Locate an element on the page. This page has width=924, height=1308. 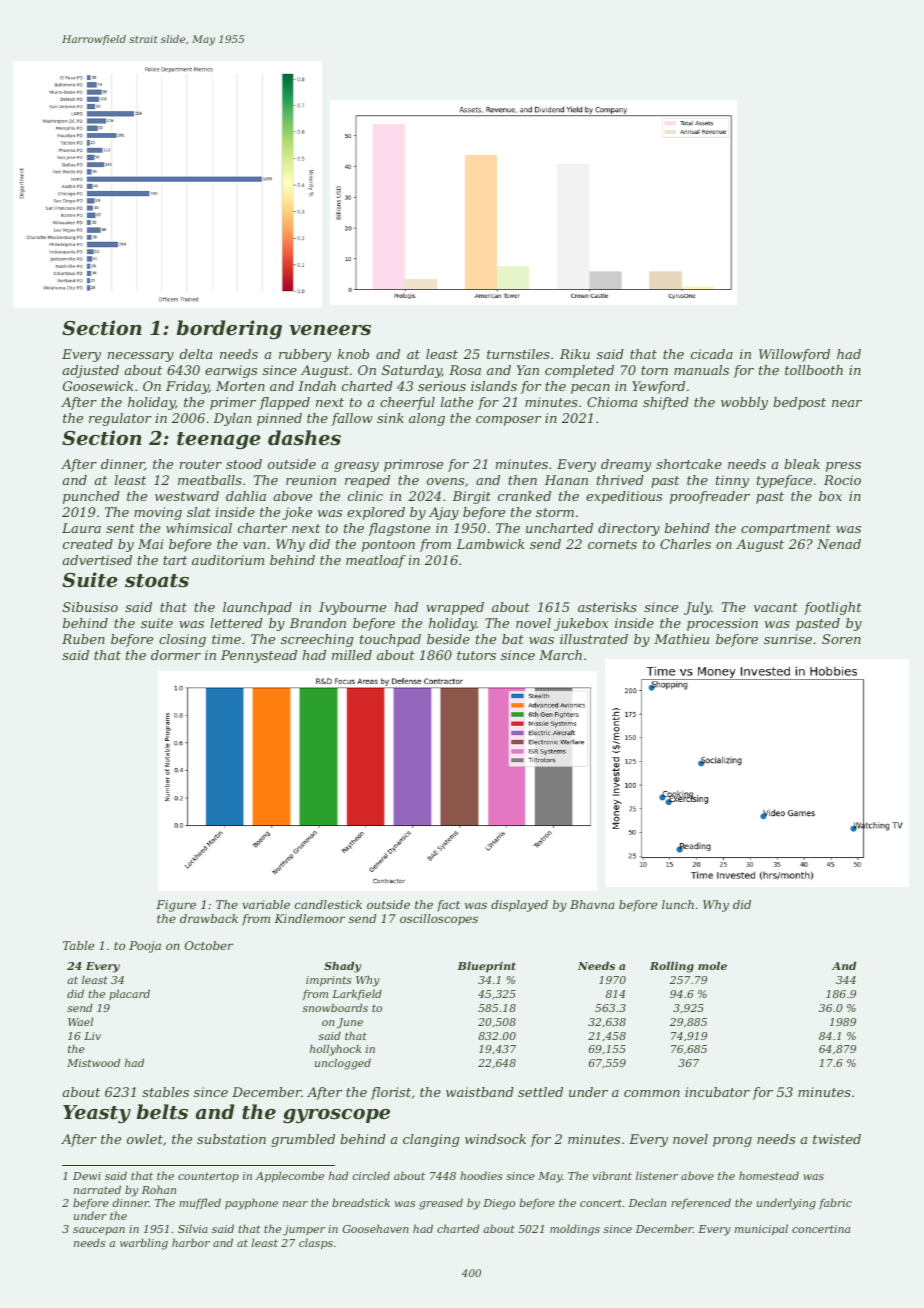
jukebox is located at coordinates (581, 624).
